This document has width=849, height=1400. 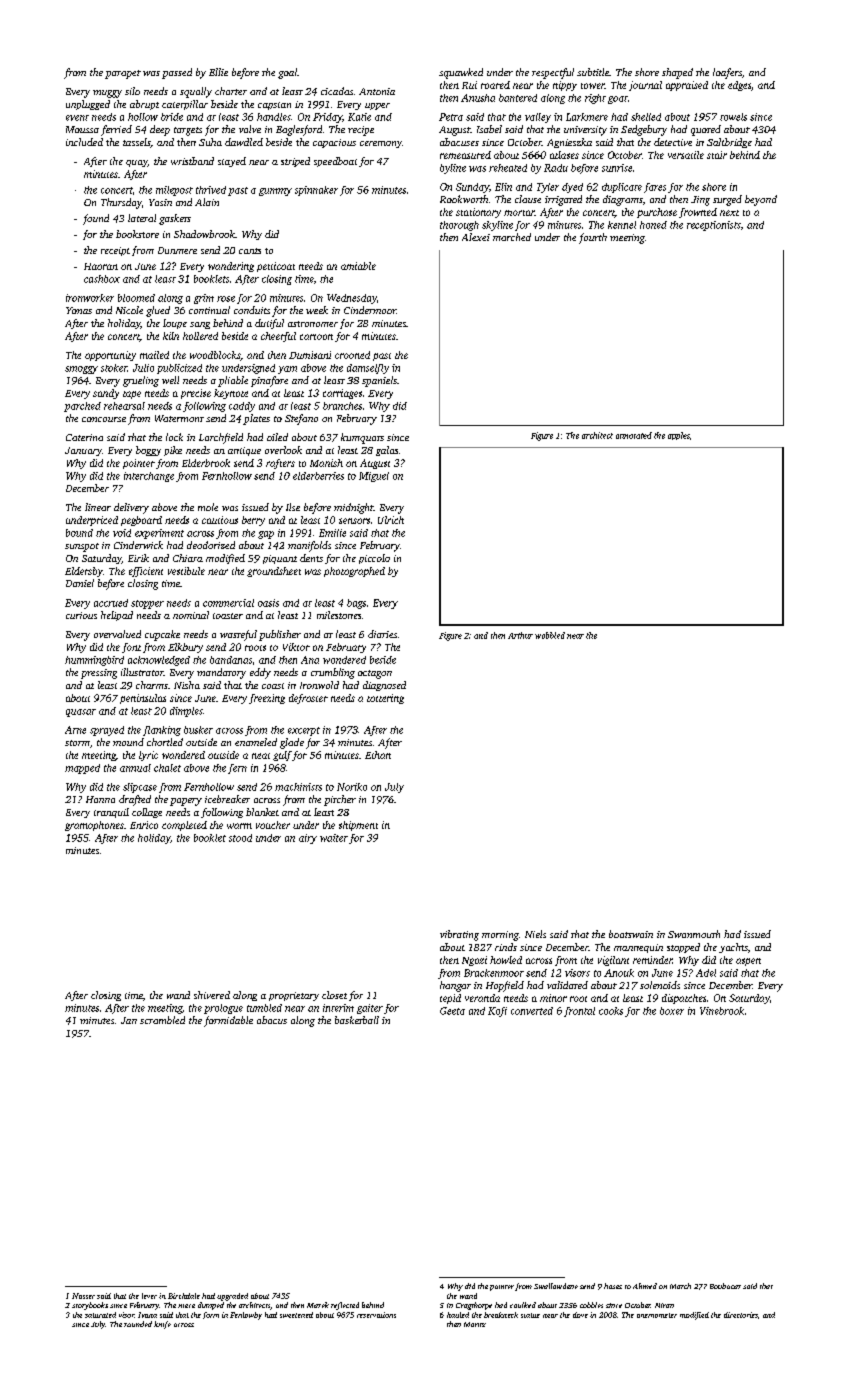 I want to click on efficient, so click(x=146, y=572).
